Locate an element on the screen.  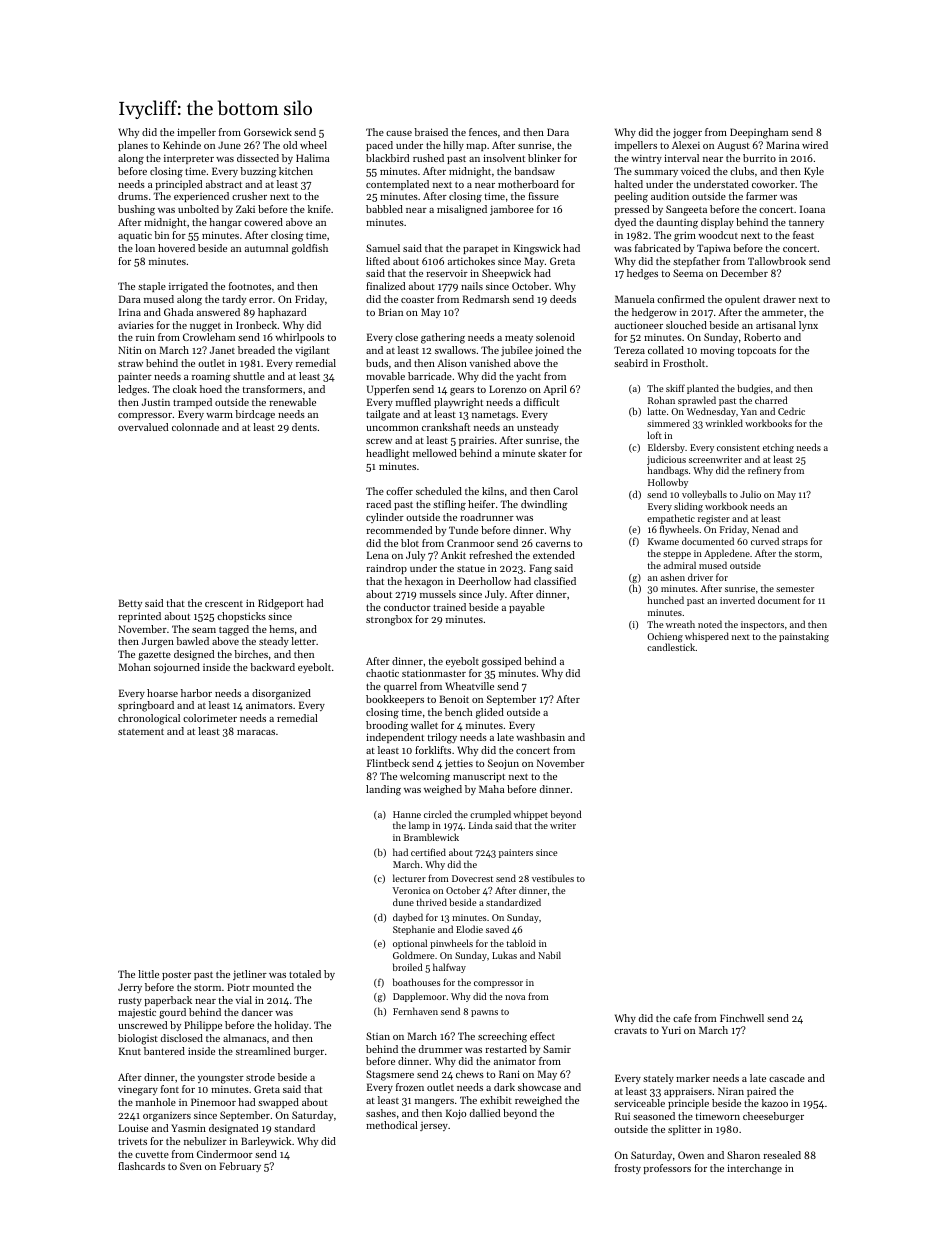
buds is located at coordinates (377, 363).
